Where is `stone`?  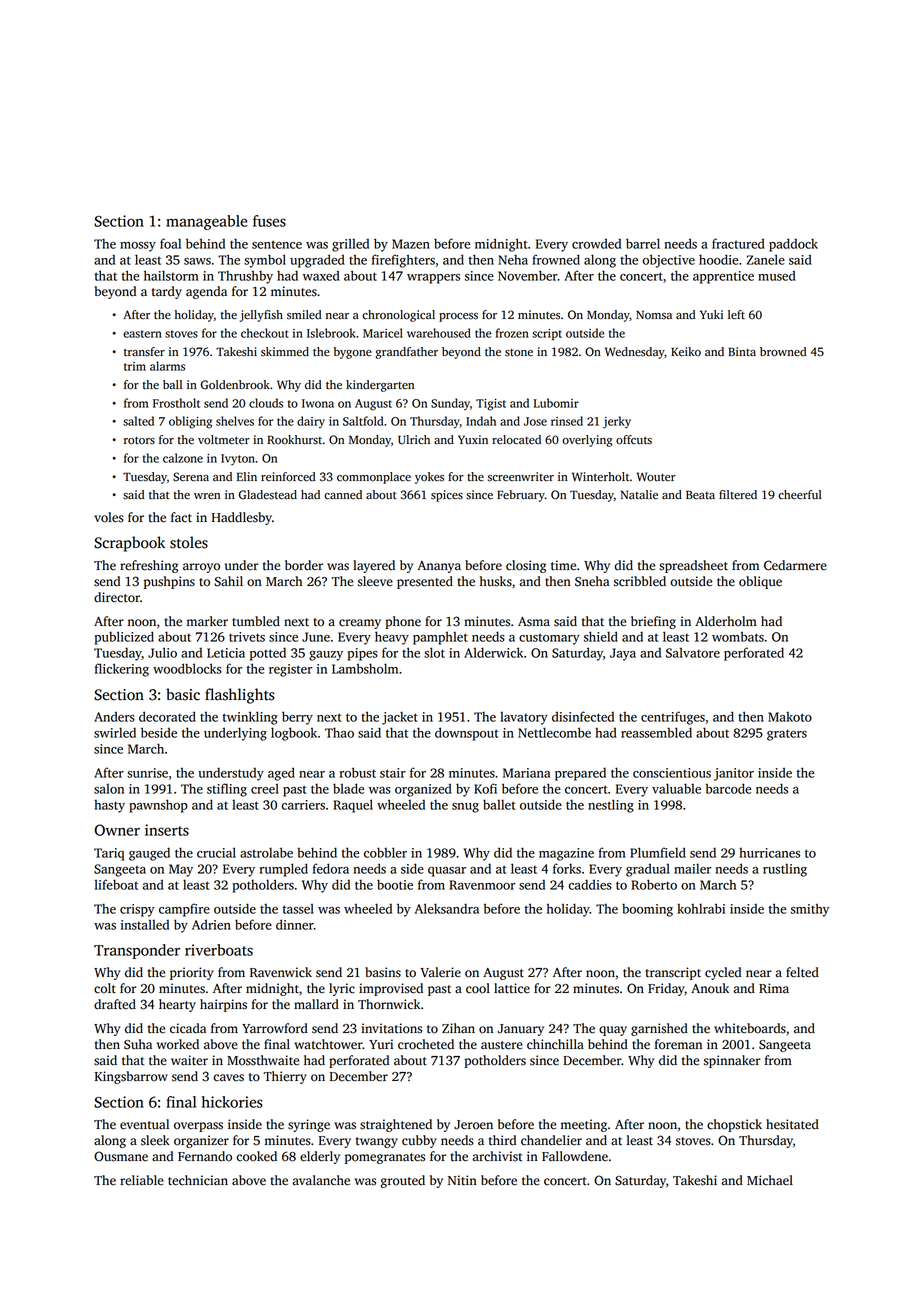
stone is located at coordinates (519, 353).
